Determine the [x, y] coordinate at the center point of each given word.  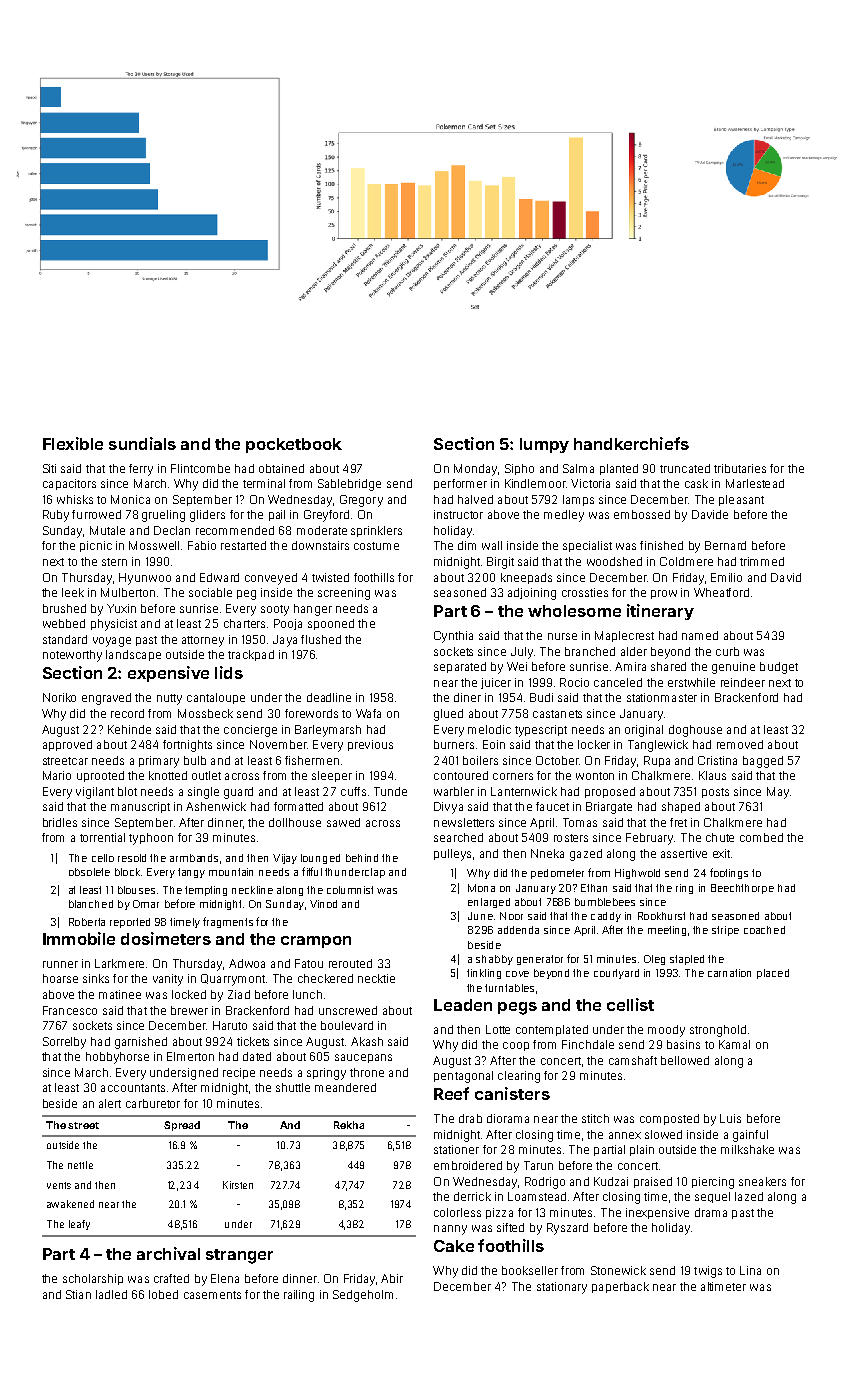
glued [448, 715]
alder [634, 651]
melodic [489, 729]
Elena [225, 1278]
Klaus [712, 775]
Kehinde [129, 729]
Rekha [349, 1125]
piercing [713, 1183]
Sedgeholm [363, 1296]
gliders [207, 516]
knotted [168, 775]
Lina [750, 1270]
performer [460, 484]
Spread [182, 1126]
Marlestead [755, 483]
